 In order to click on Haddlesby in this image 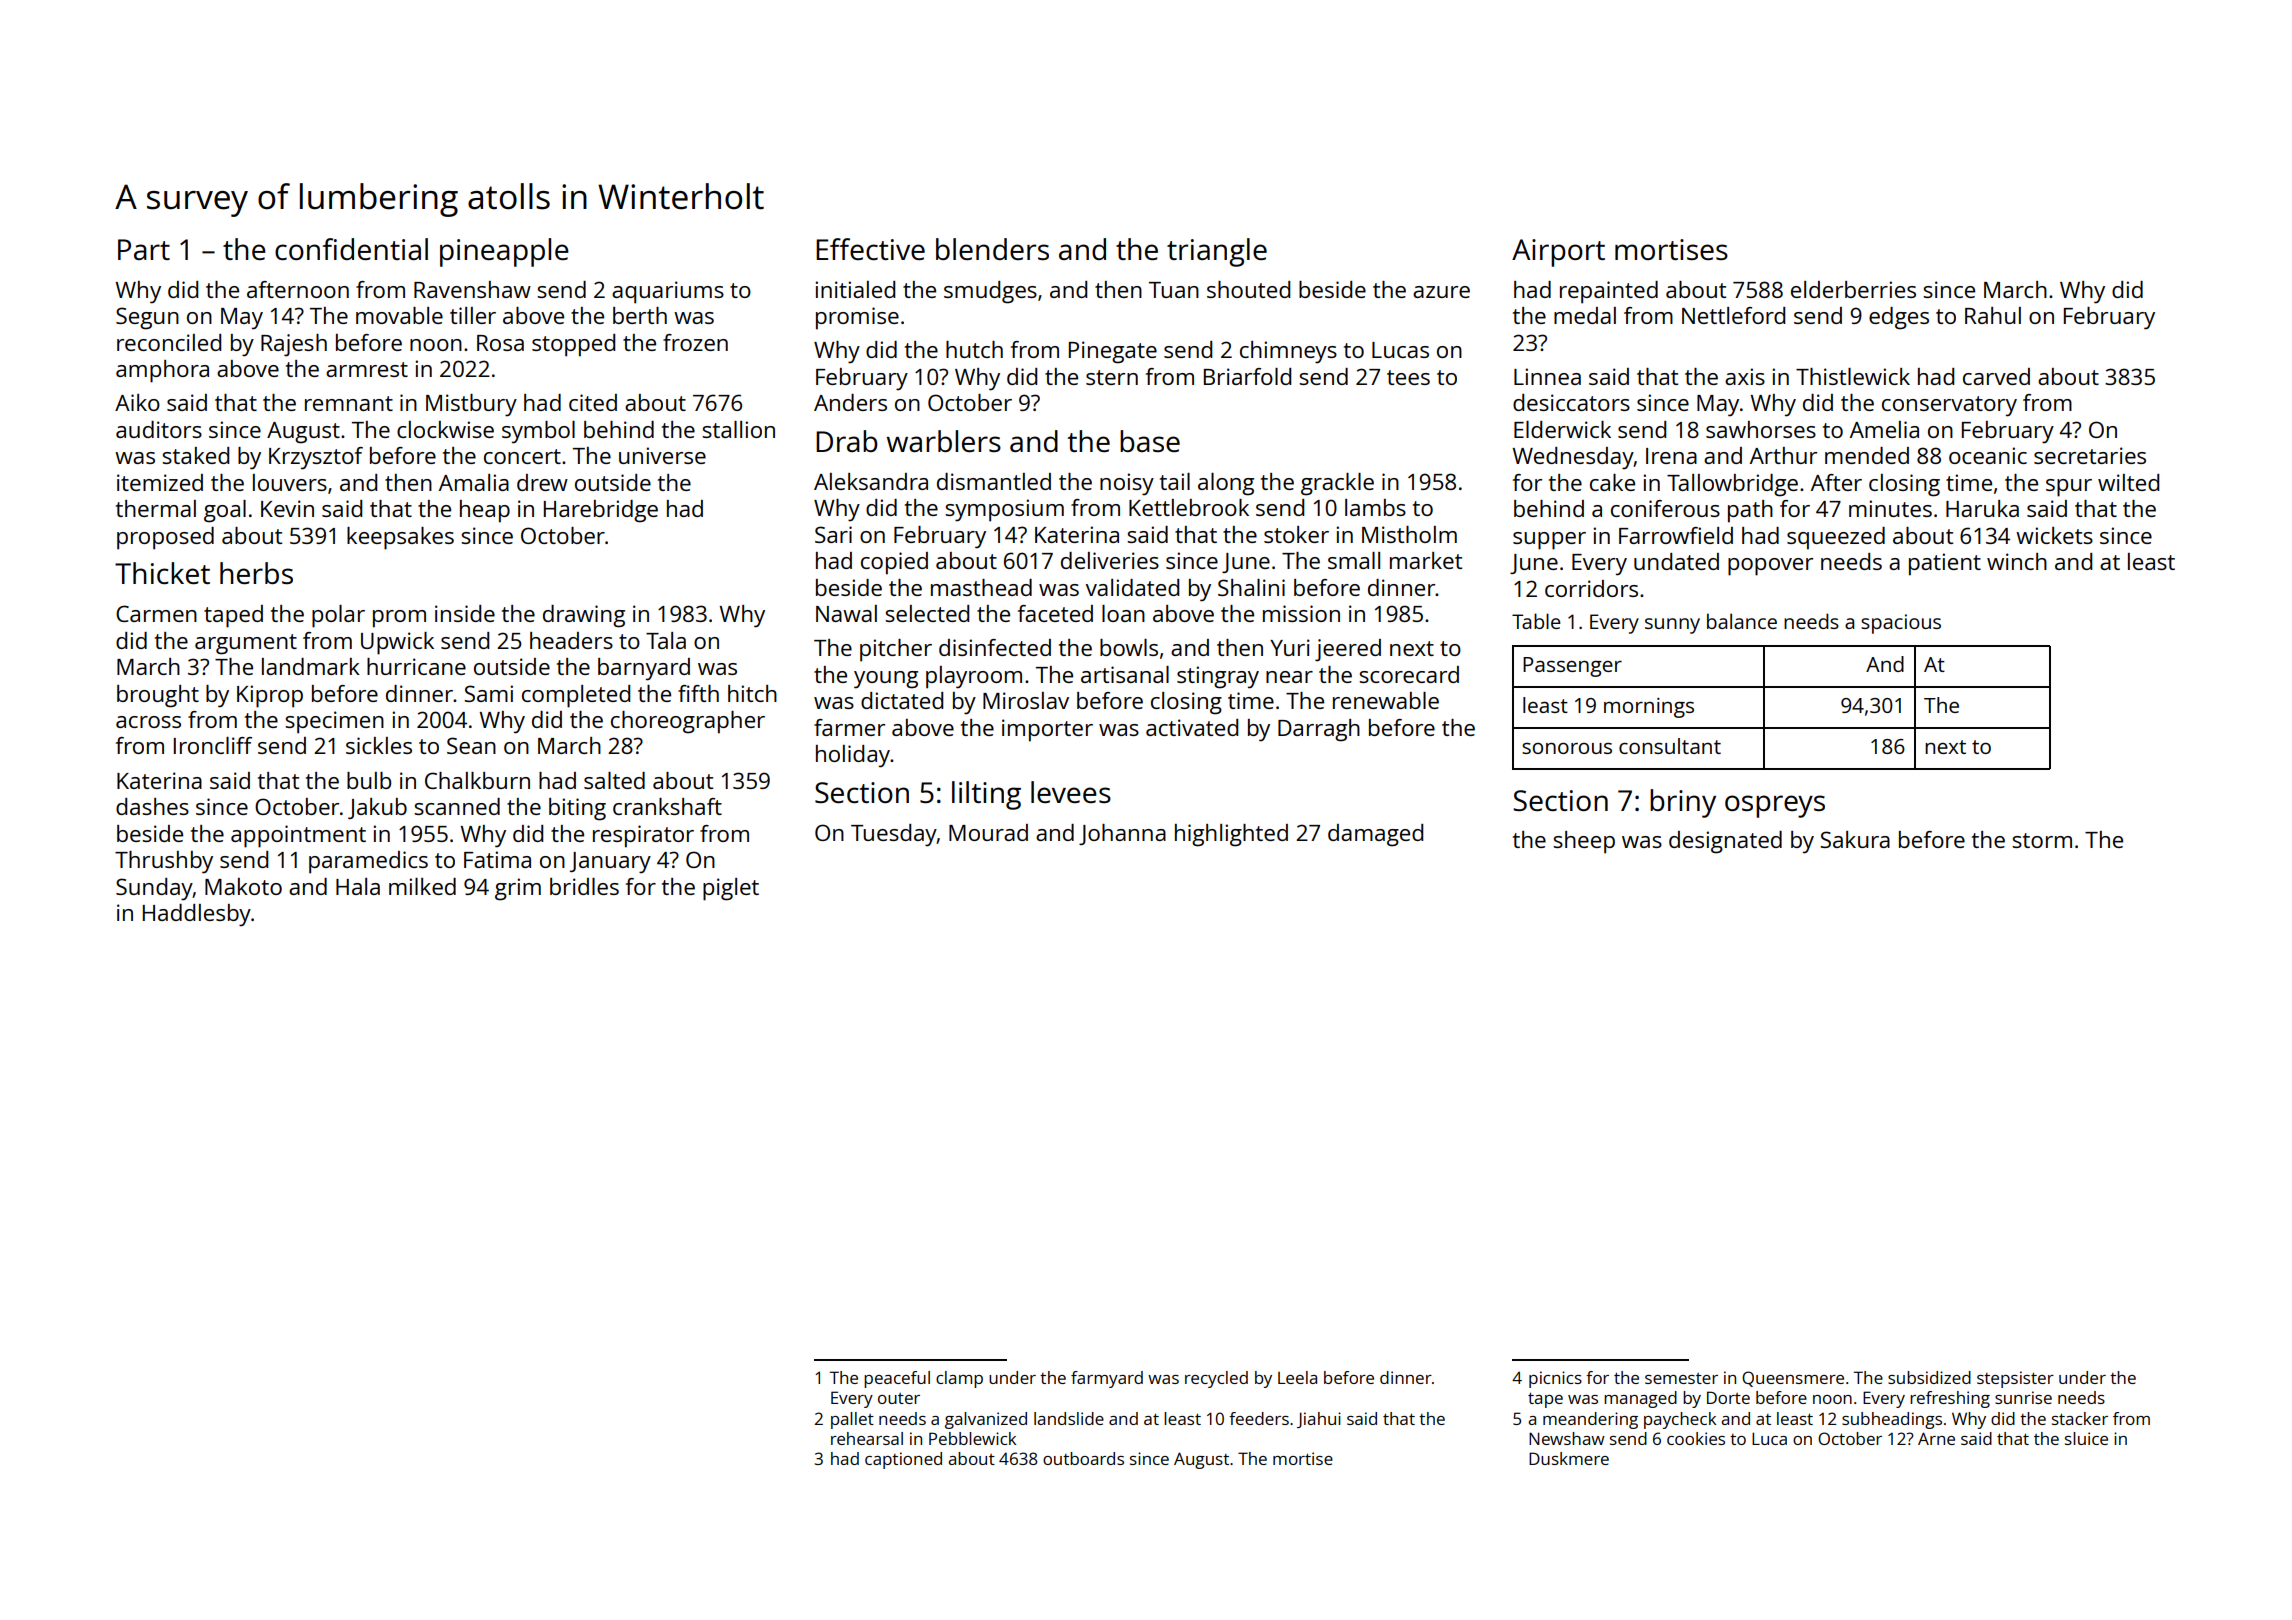, I will do `click(197, 915)`.
